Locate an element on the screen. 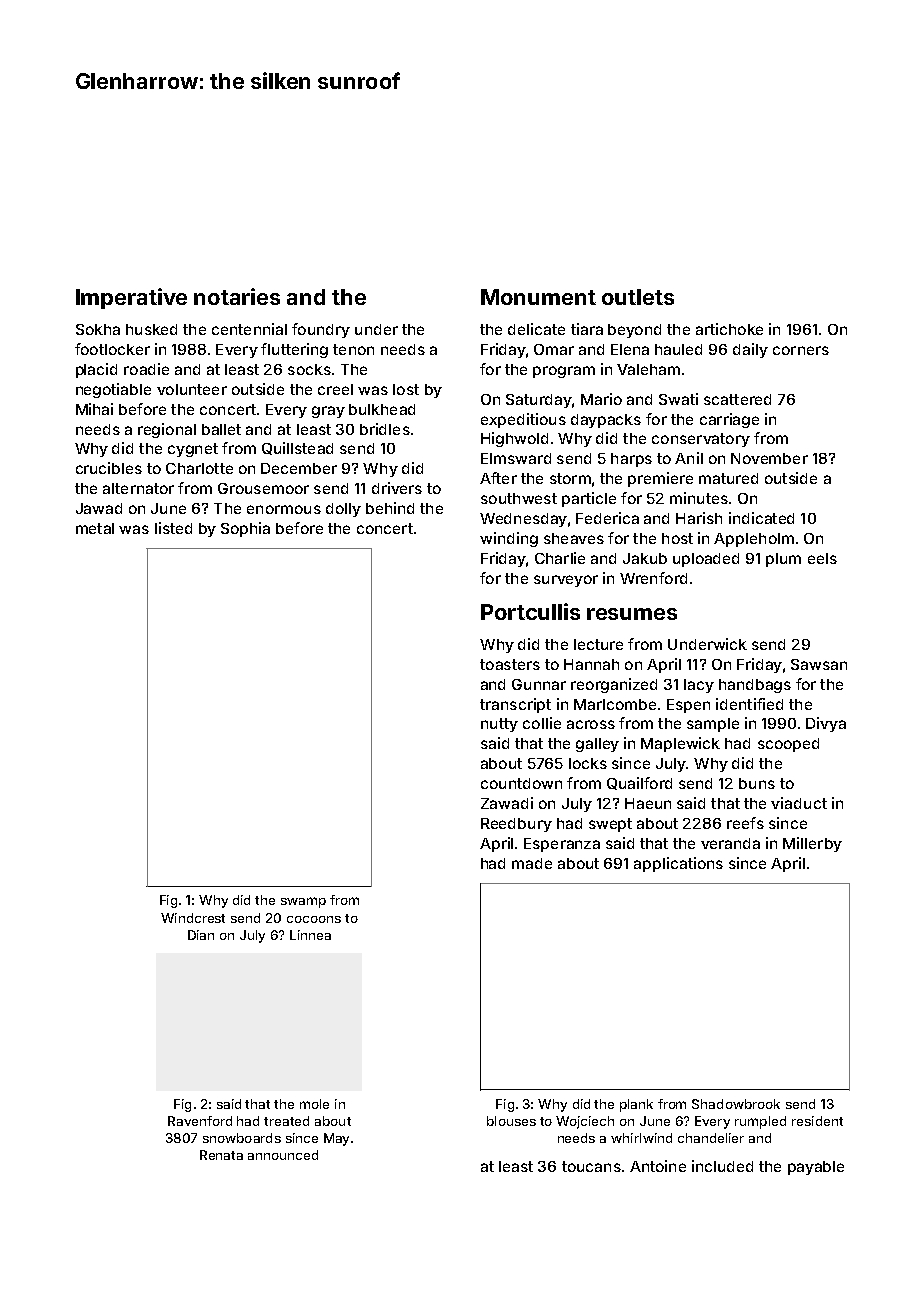 This screenshot has width=924, height=1308. metal is located at coordinates (95, 528).
